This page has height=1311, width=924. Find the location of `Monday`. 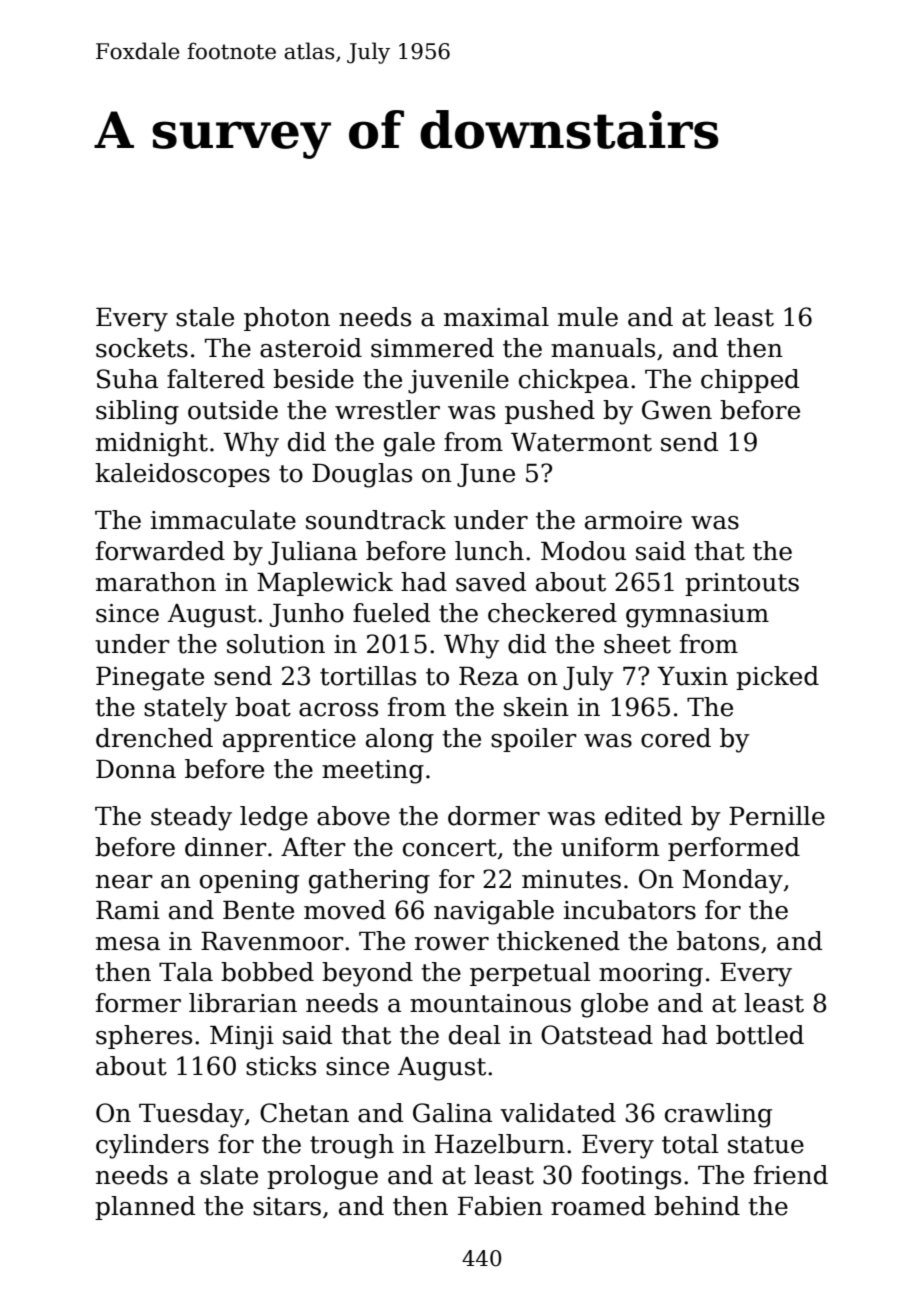

Monday is located at coordinates (733, 881).
